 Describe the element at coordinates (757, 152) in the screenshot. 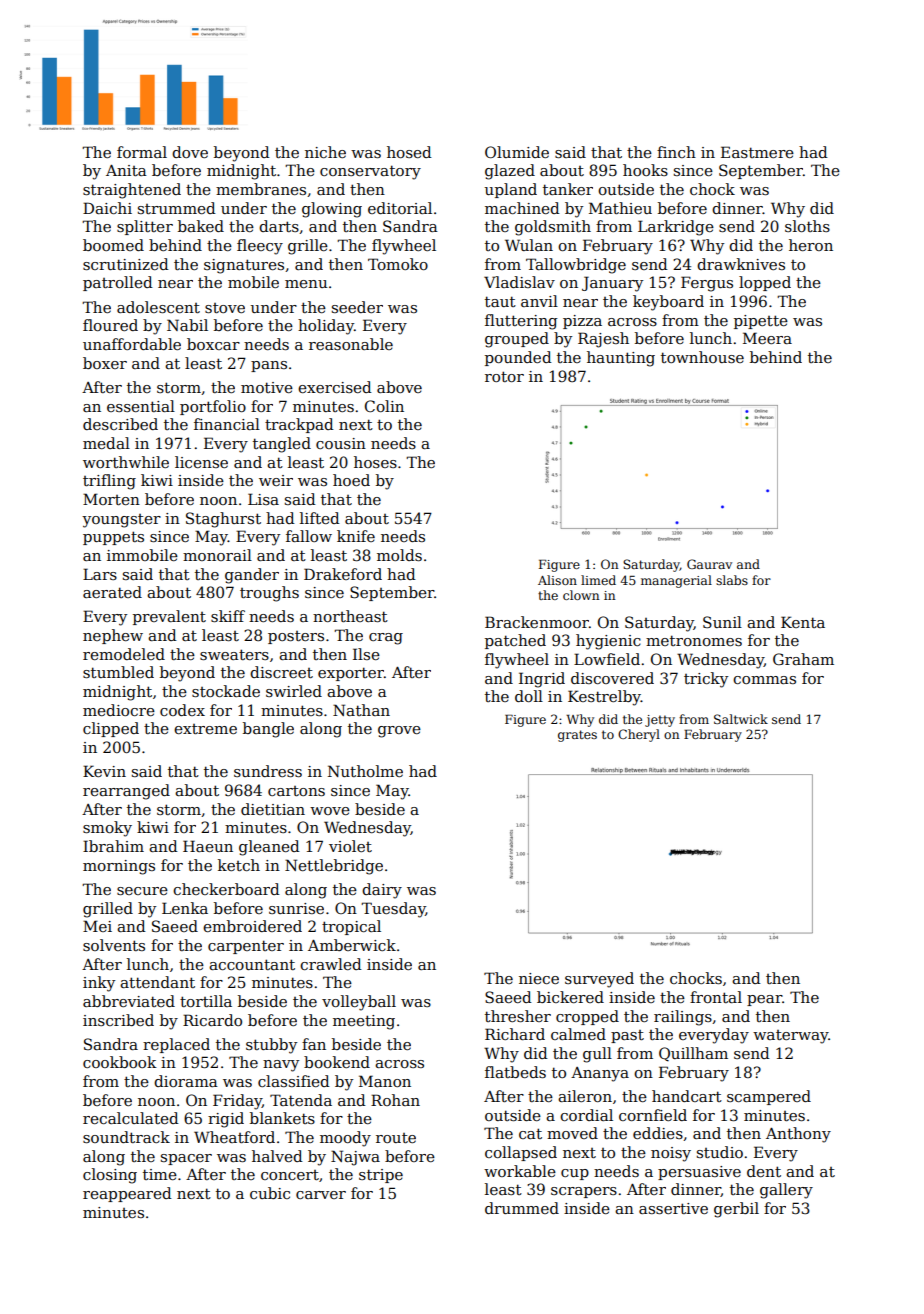

I see `Eastmere` at that location.
